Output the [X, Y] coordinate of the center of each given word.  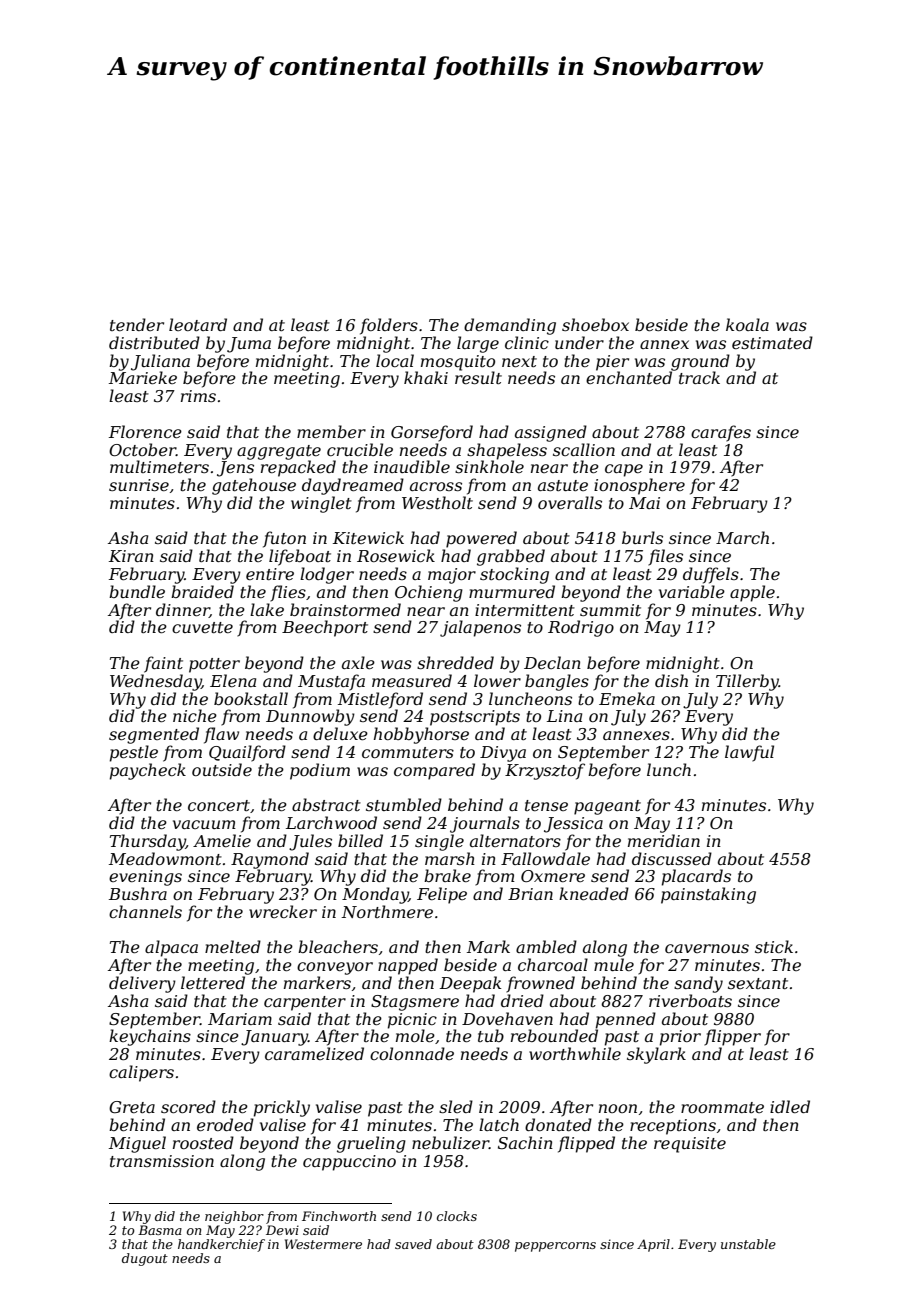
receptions [673, 1127]
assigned [551, 433]
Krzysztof [545, 771]
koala [747, 324]
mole [415, 1035]
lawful [749, 753]
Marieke [143, 377]
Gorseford [432, 433]
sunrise [139, 485]
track [699, 377]
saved [413, 1244]
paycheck [148, 771]
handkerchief [221, 1245]
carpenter [305, 1003]
